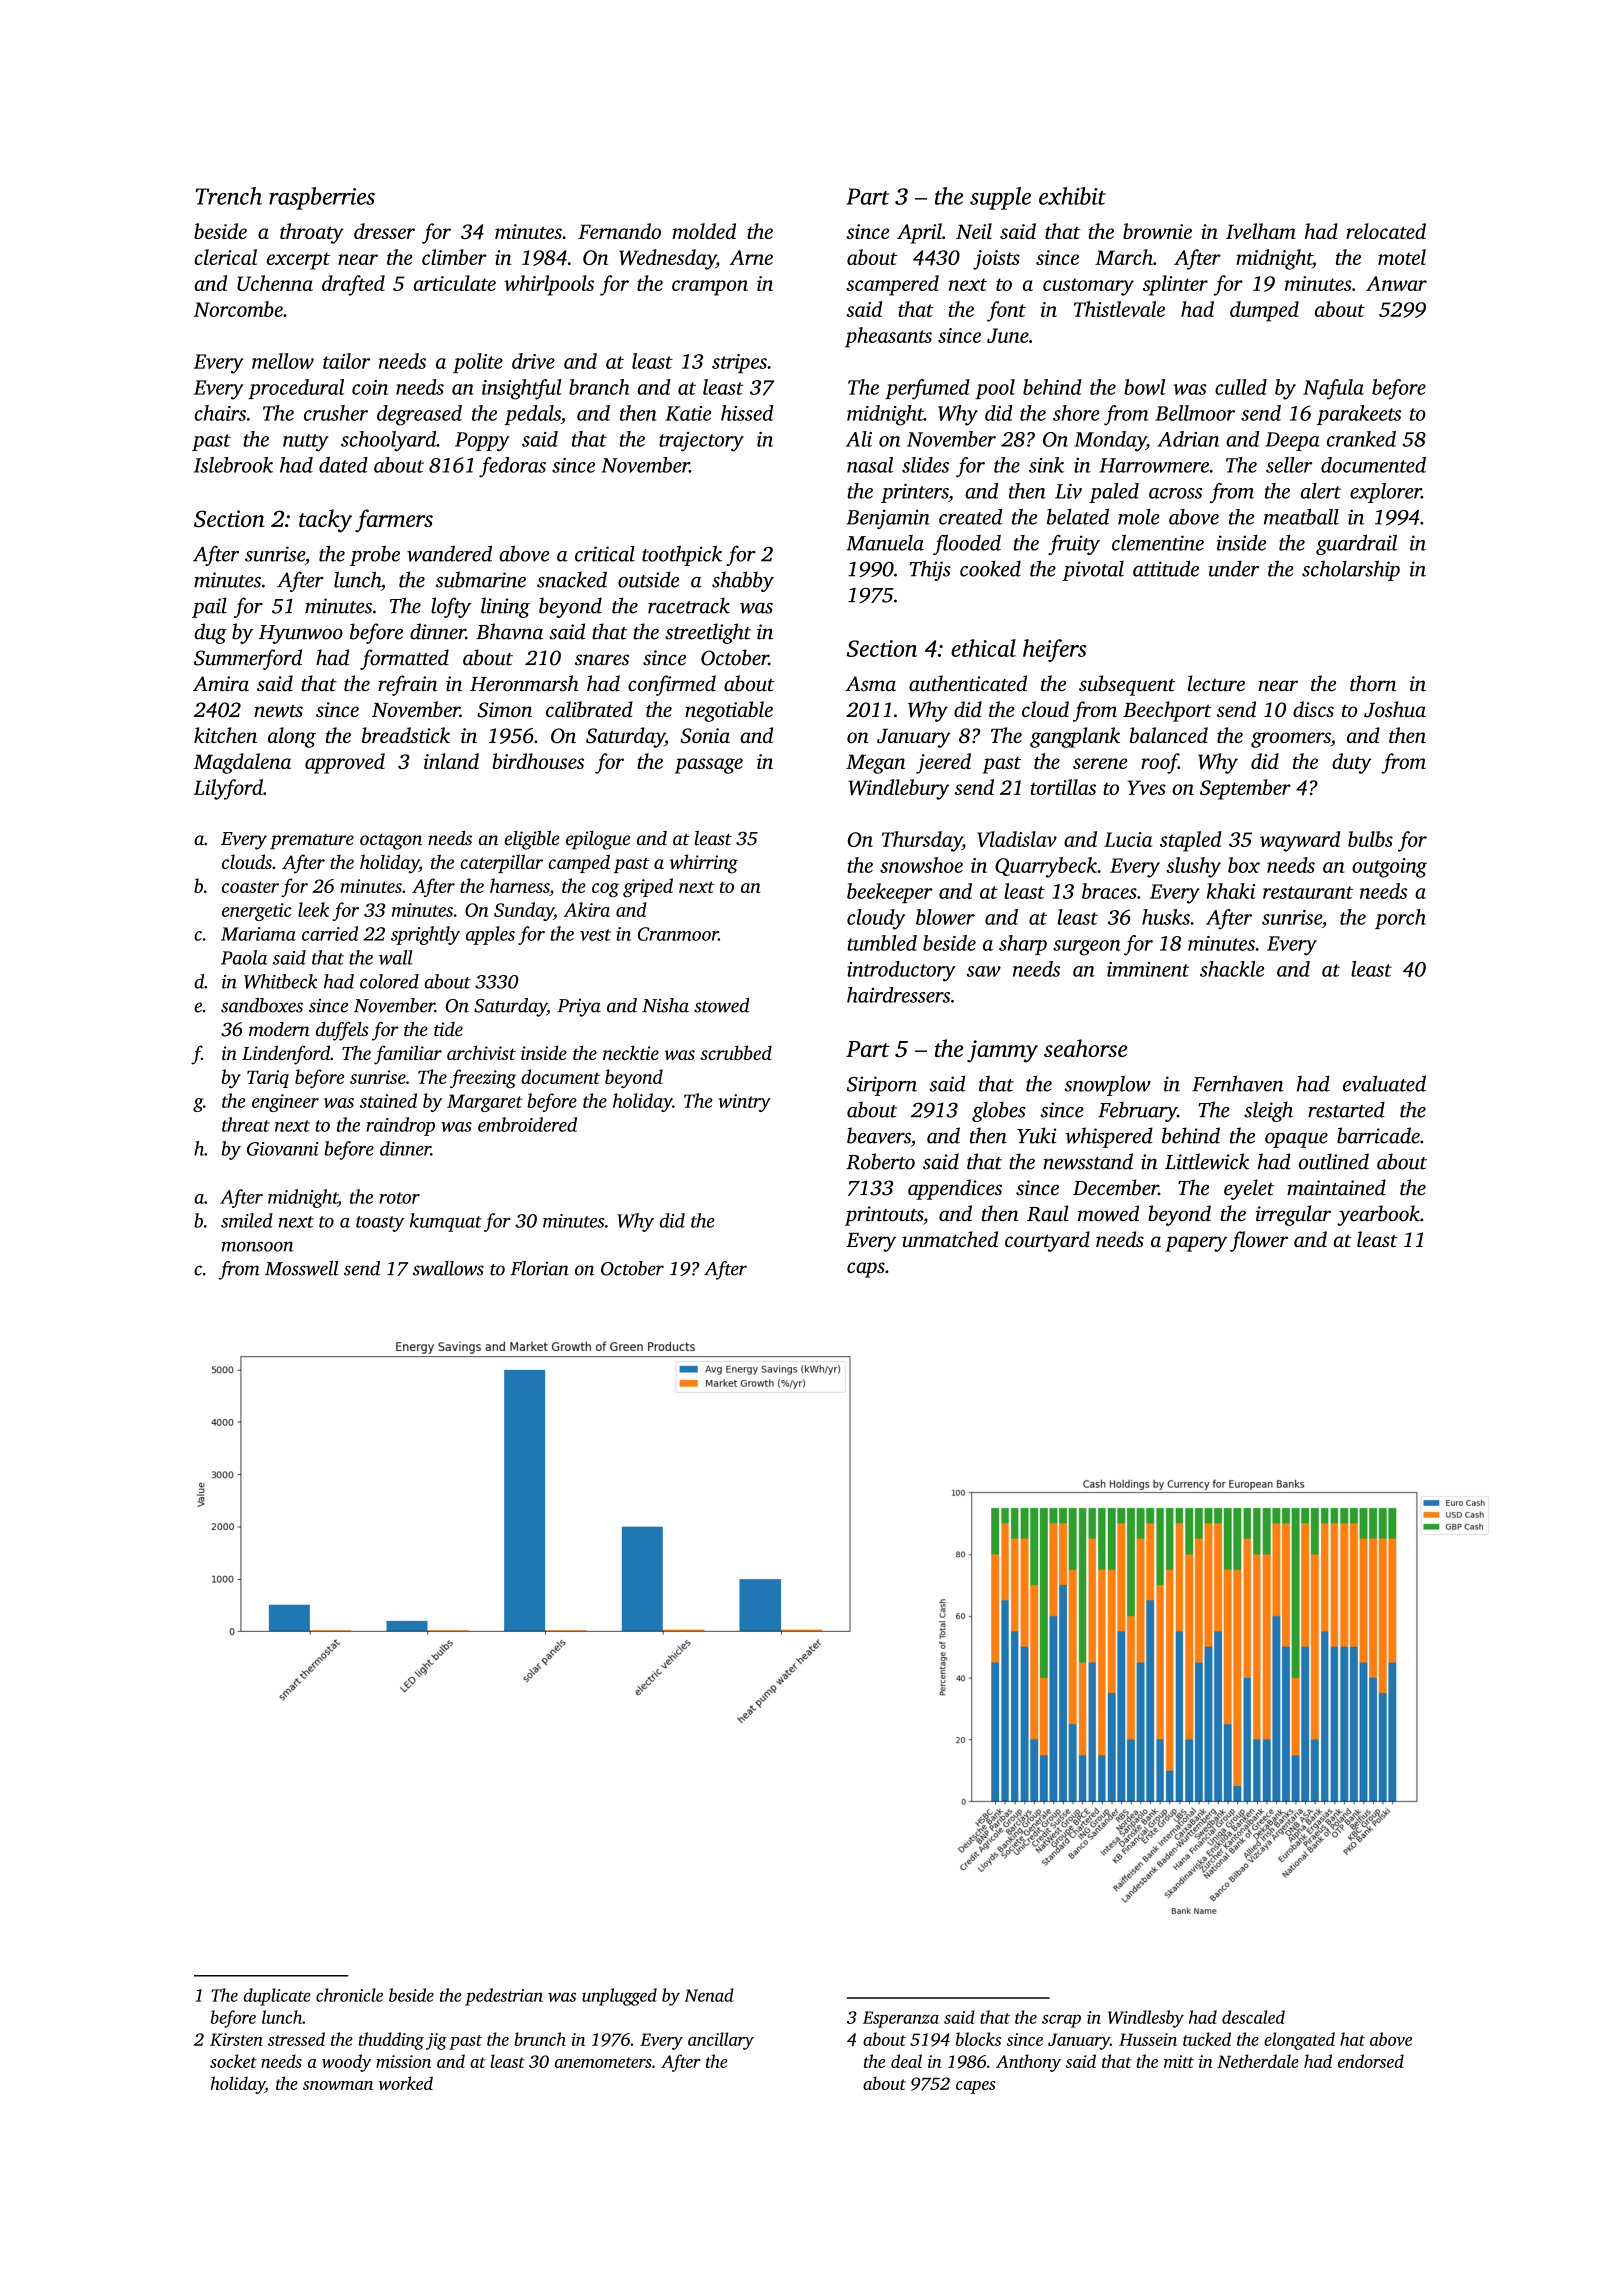  What do you see at coordinates (619, 231) in the screenshot?
I see `Fernando` at bounding box center [619, 231].
